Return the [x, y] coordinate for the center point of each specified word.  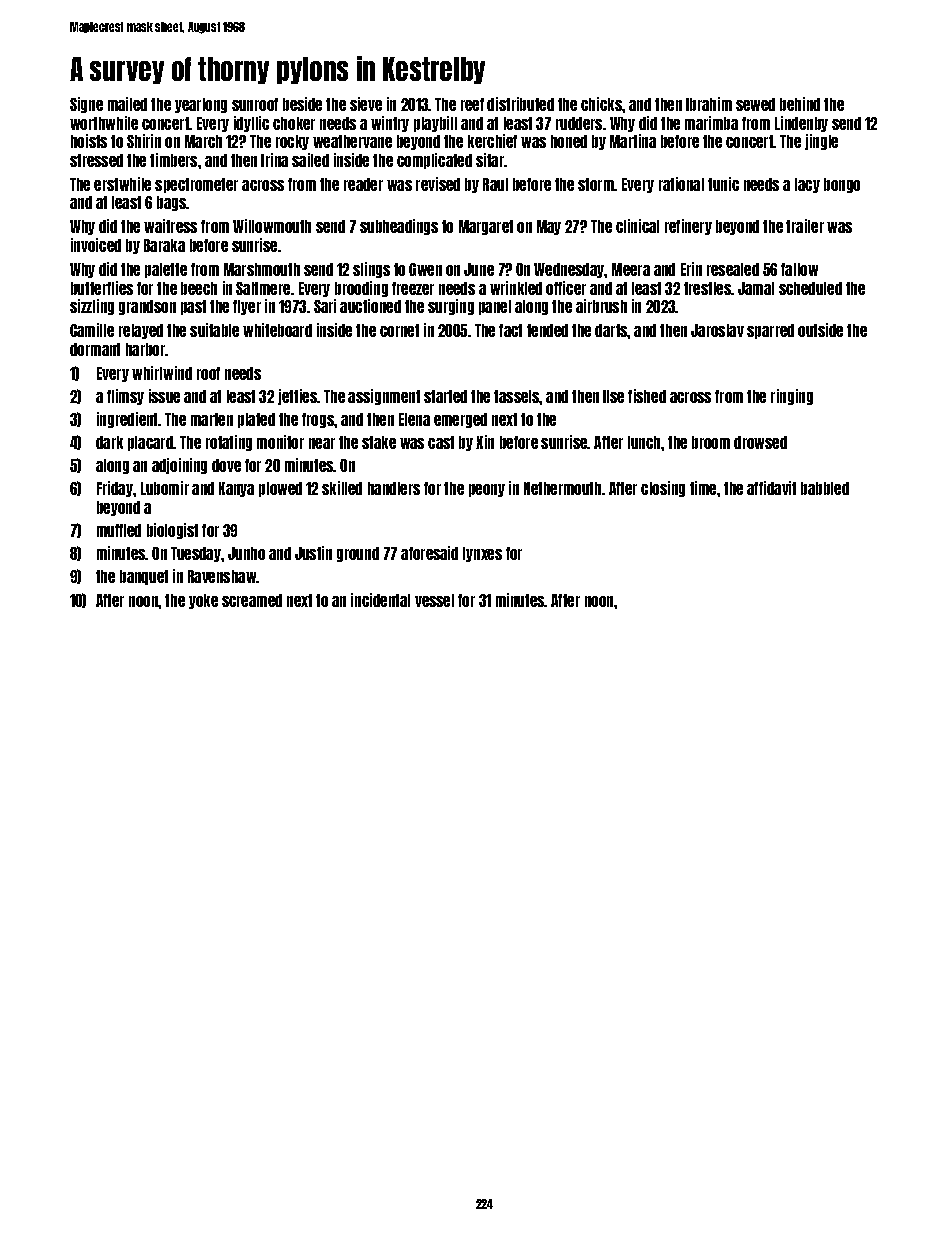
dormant [95, 349]
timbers [173, 160]
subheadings [399, 227]
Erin [691, 269]
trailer [805, 226]
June [479, 269]
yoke [203, 601]
